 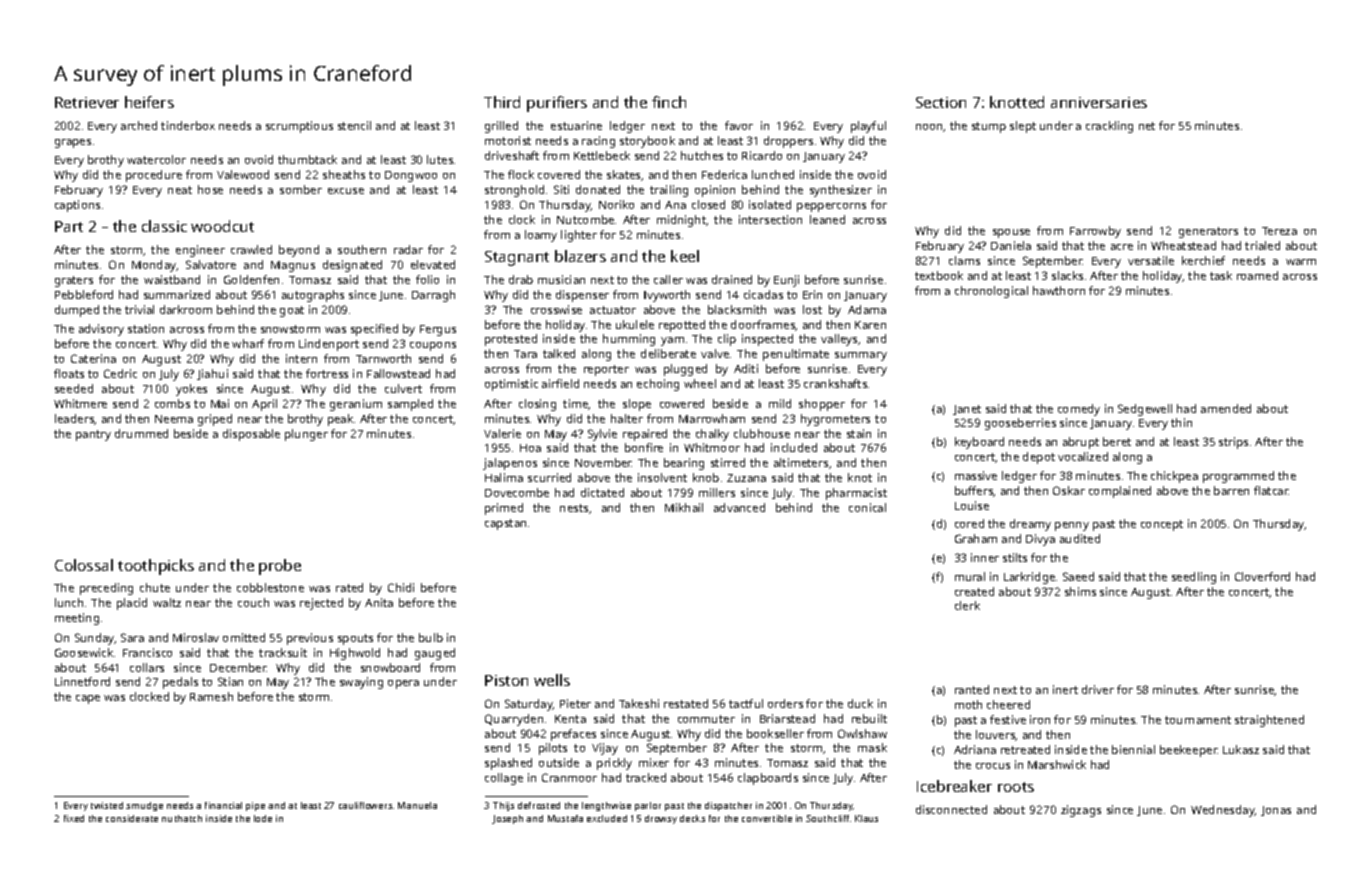 I want to click on crackling, so click(x=1109, y=127).
